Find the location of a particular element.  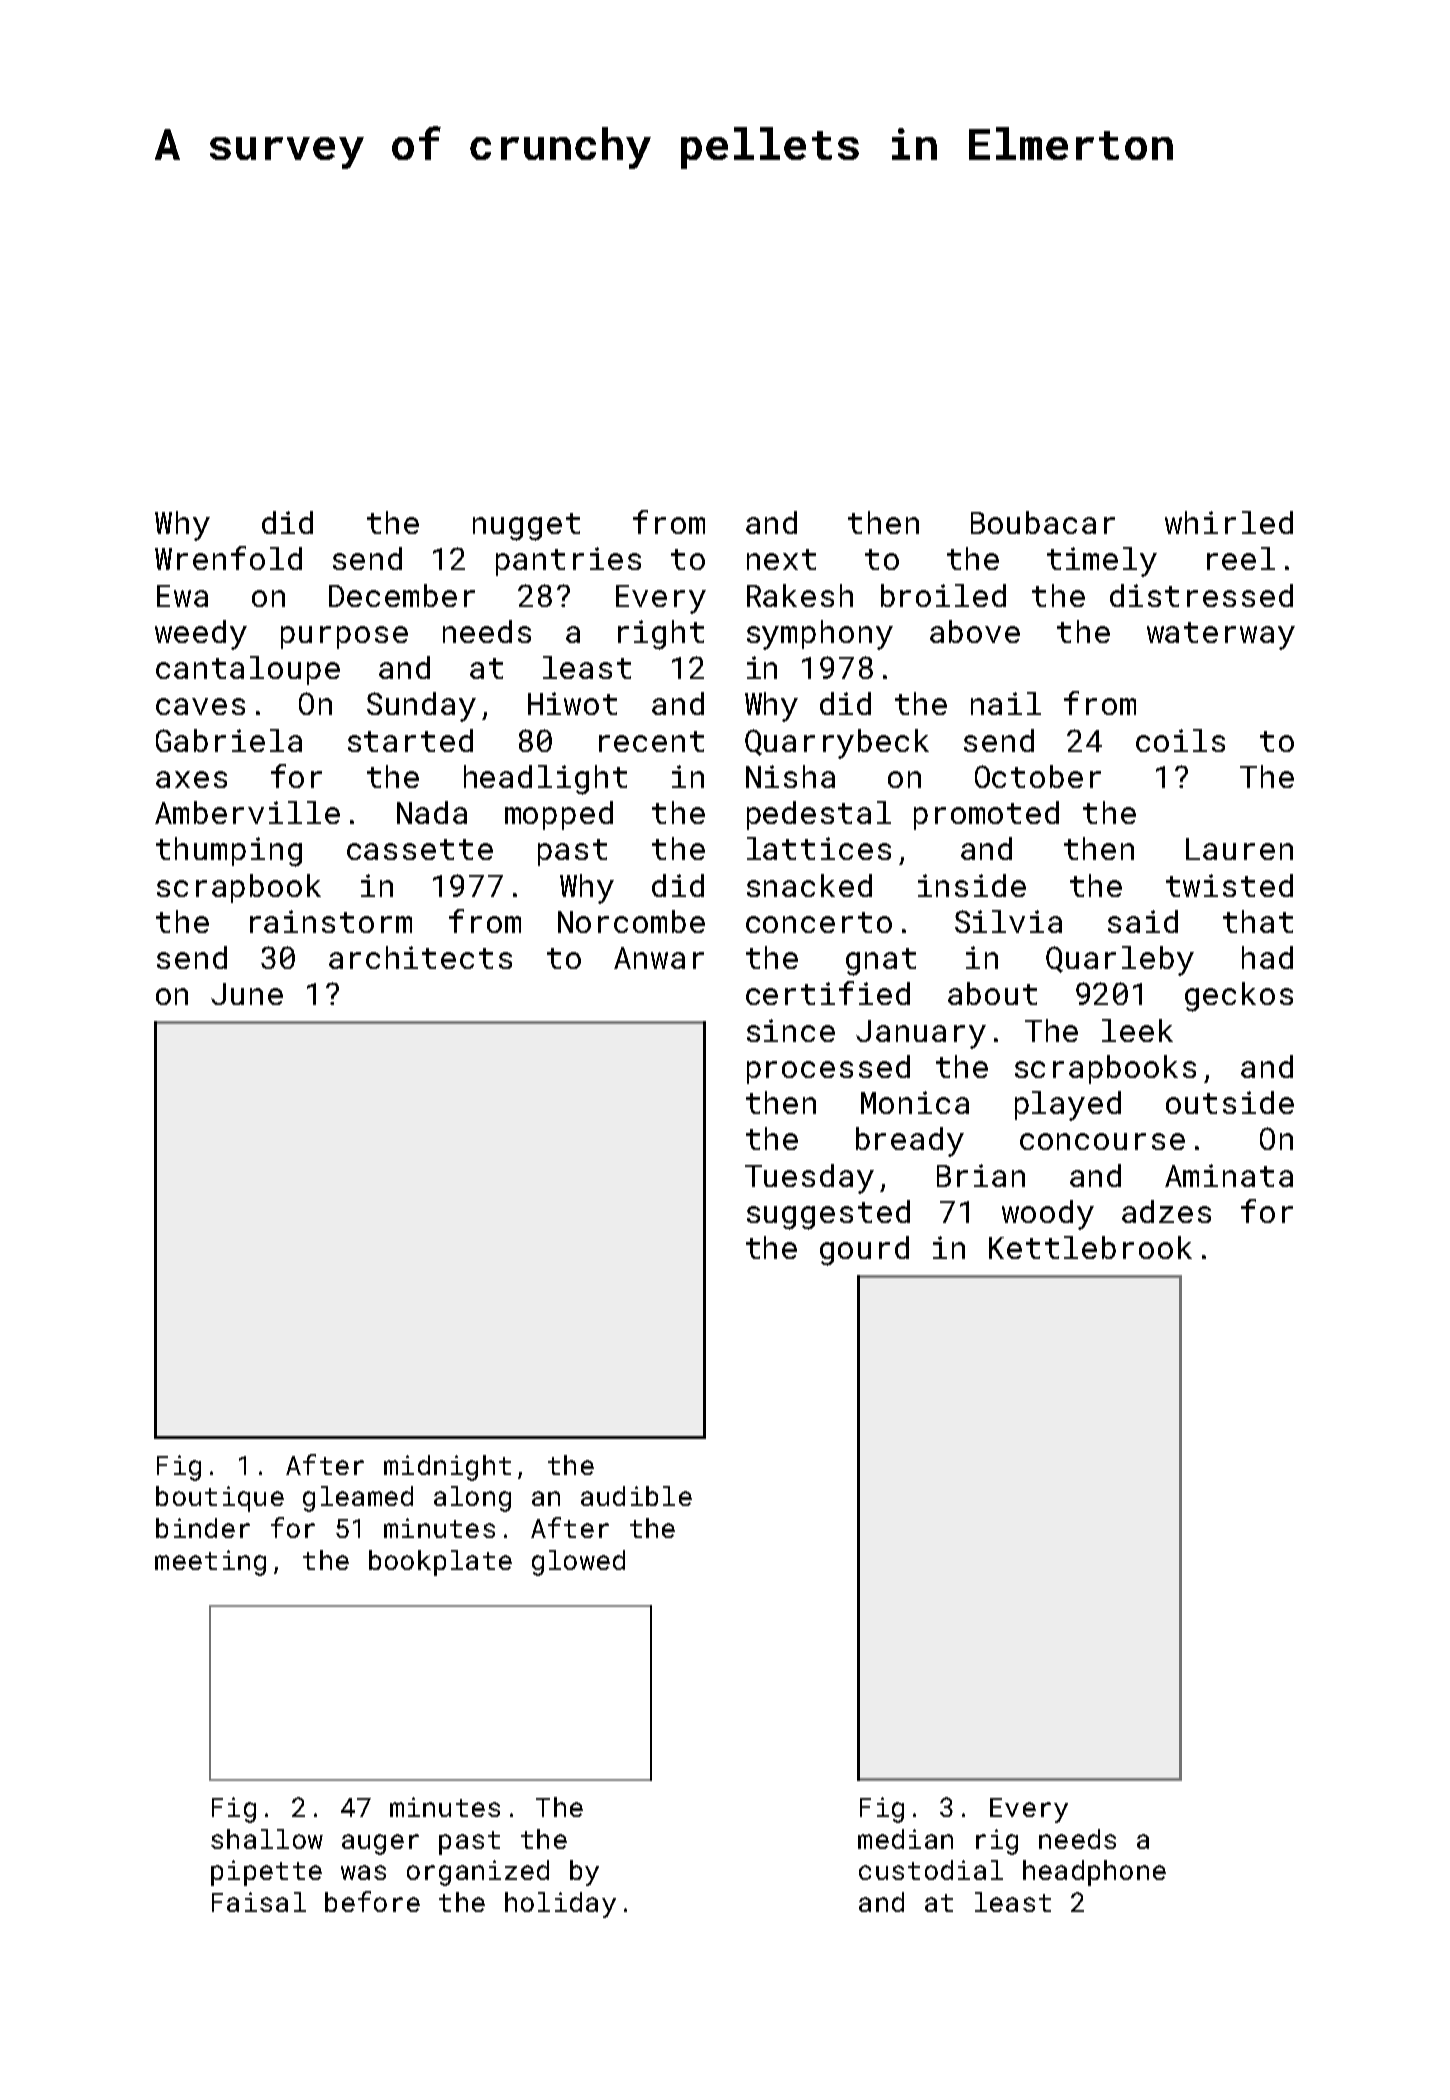

whirled is located at coordinates (1229, 522).
